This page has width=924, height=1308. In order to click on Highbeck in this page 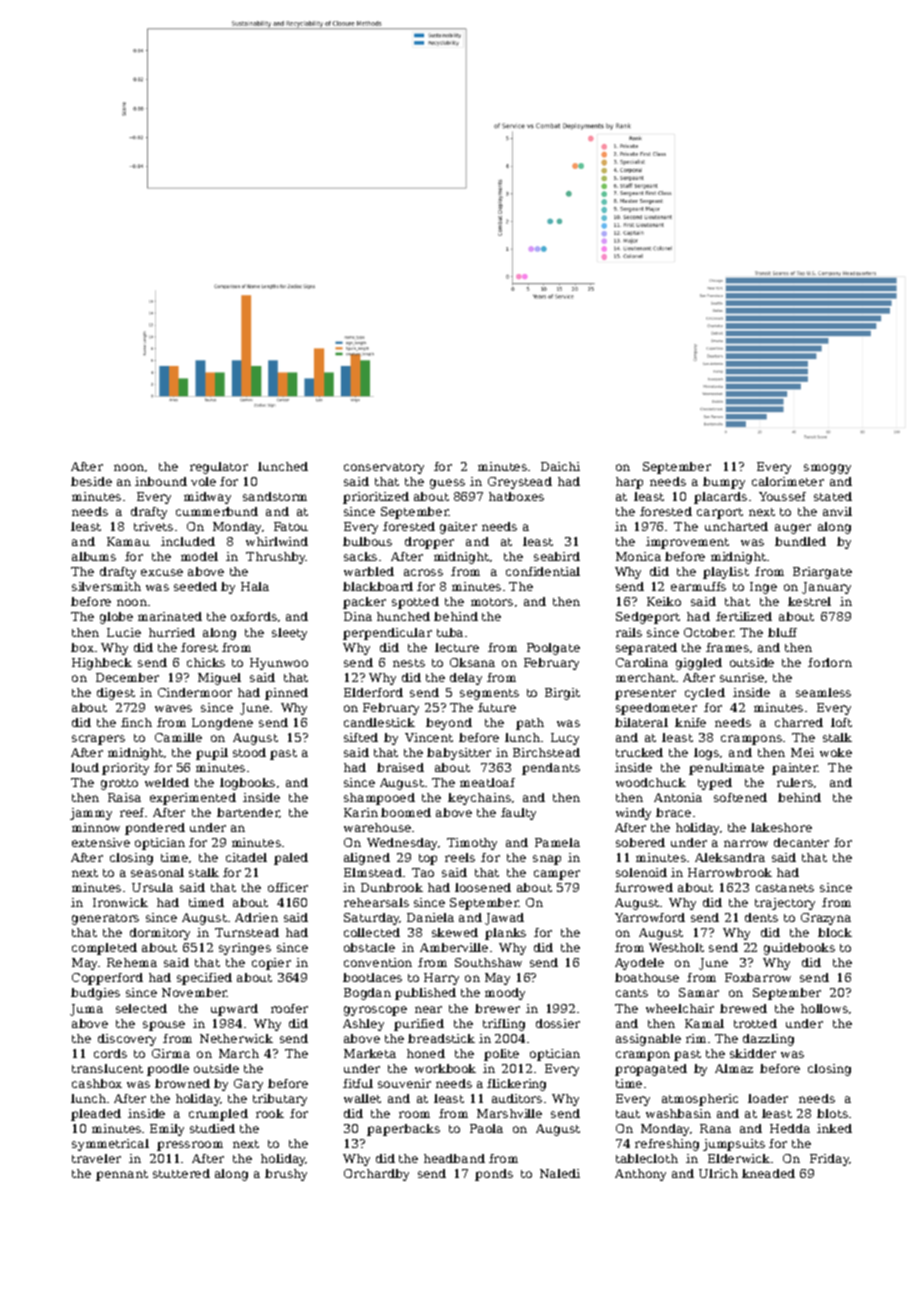, I will do `click(102, 664)`.
